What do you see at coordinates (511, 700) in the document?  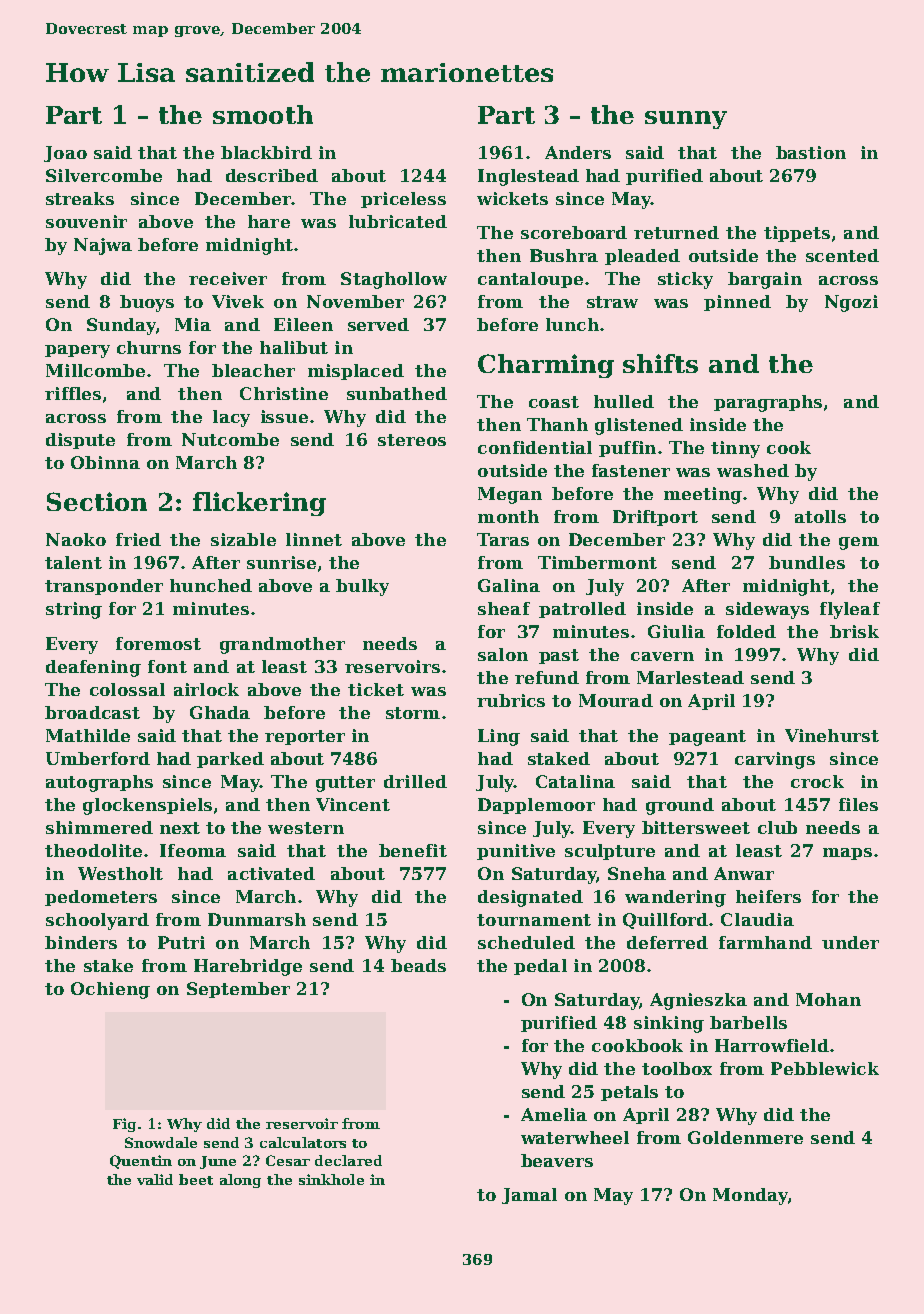 I see `rubrics` at bounding box center [511, 700].
